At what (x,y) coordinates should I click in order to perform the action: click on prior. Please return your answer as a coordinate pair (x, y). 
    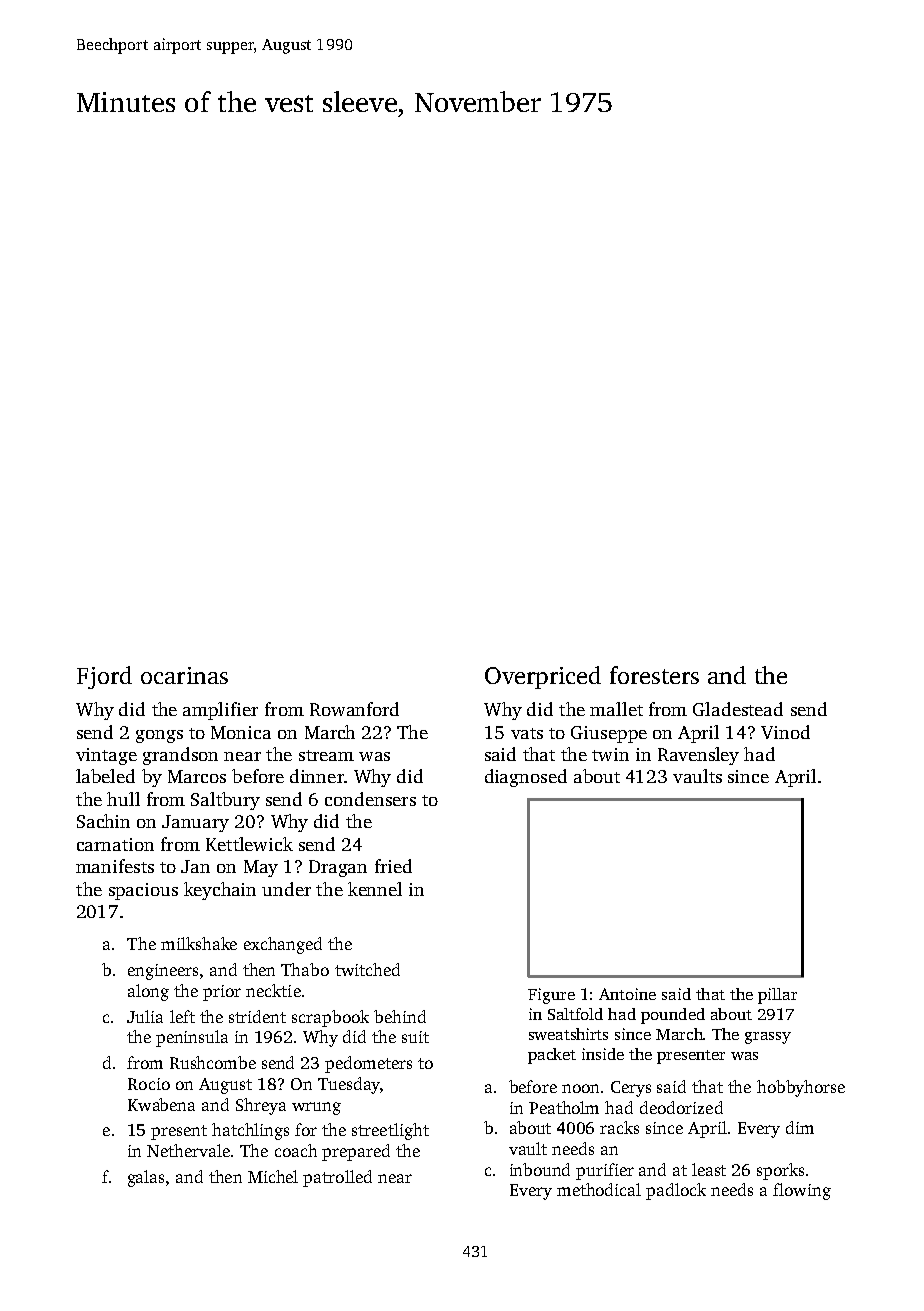
    Looking at the image, I should click on (222, 993).
